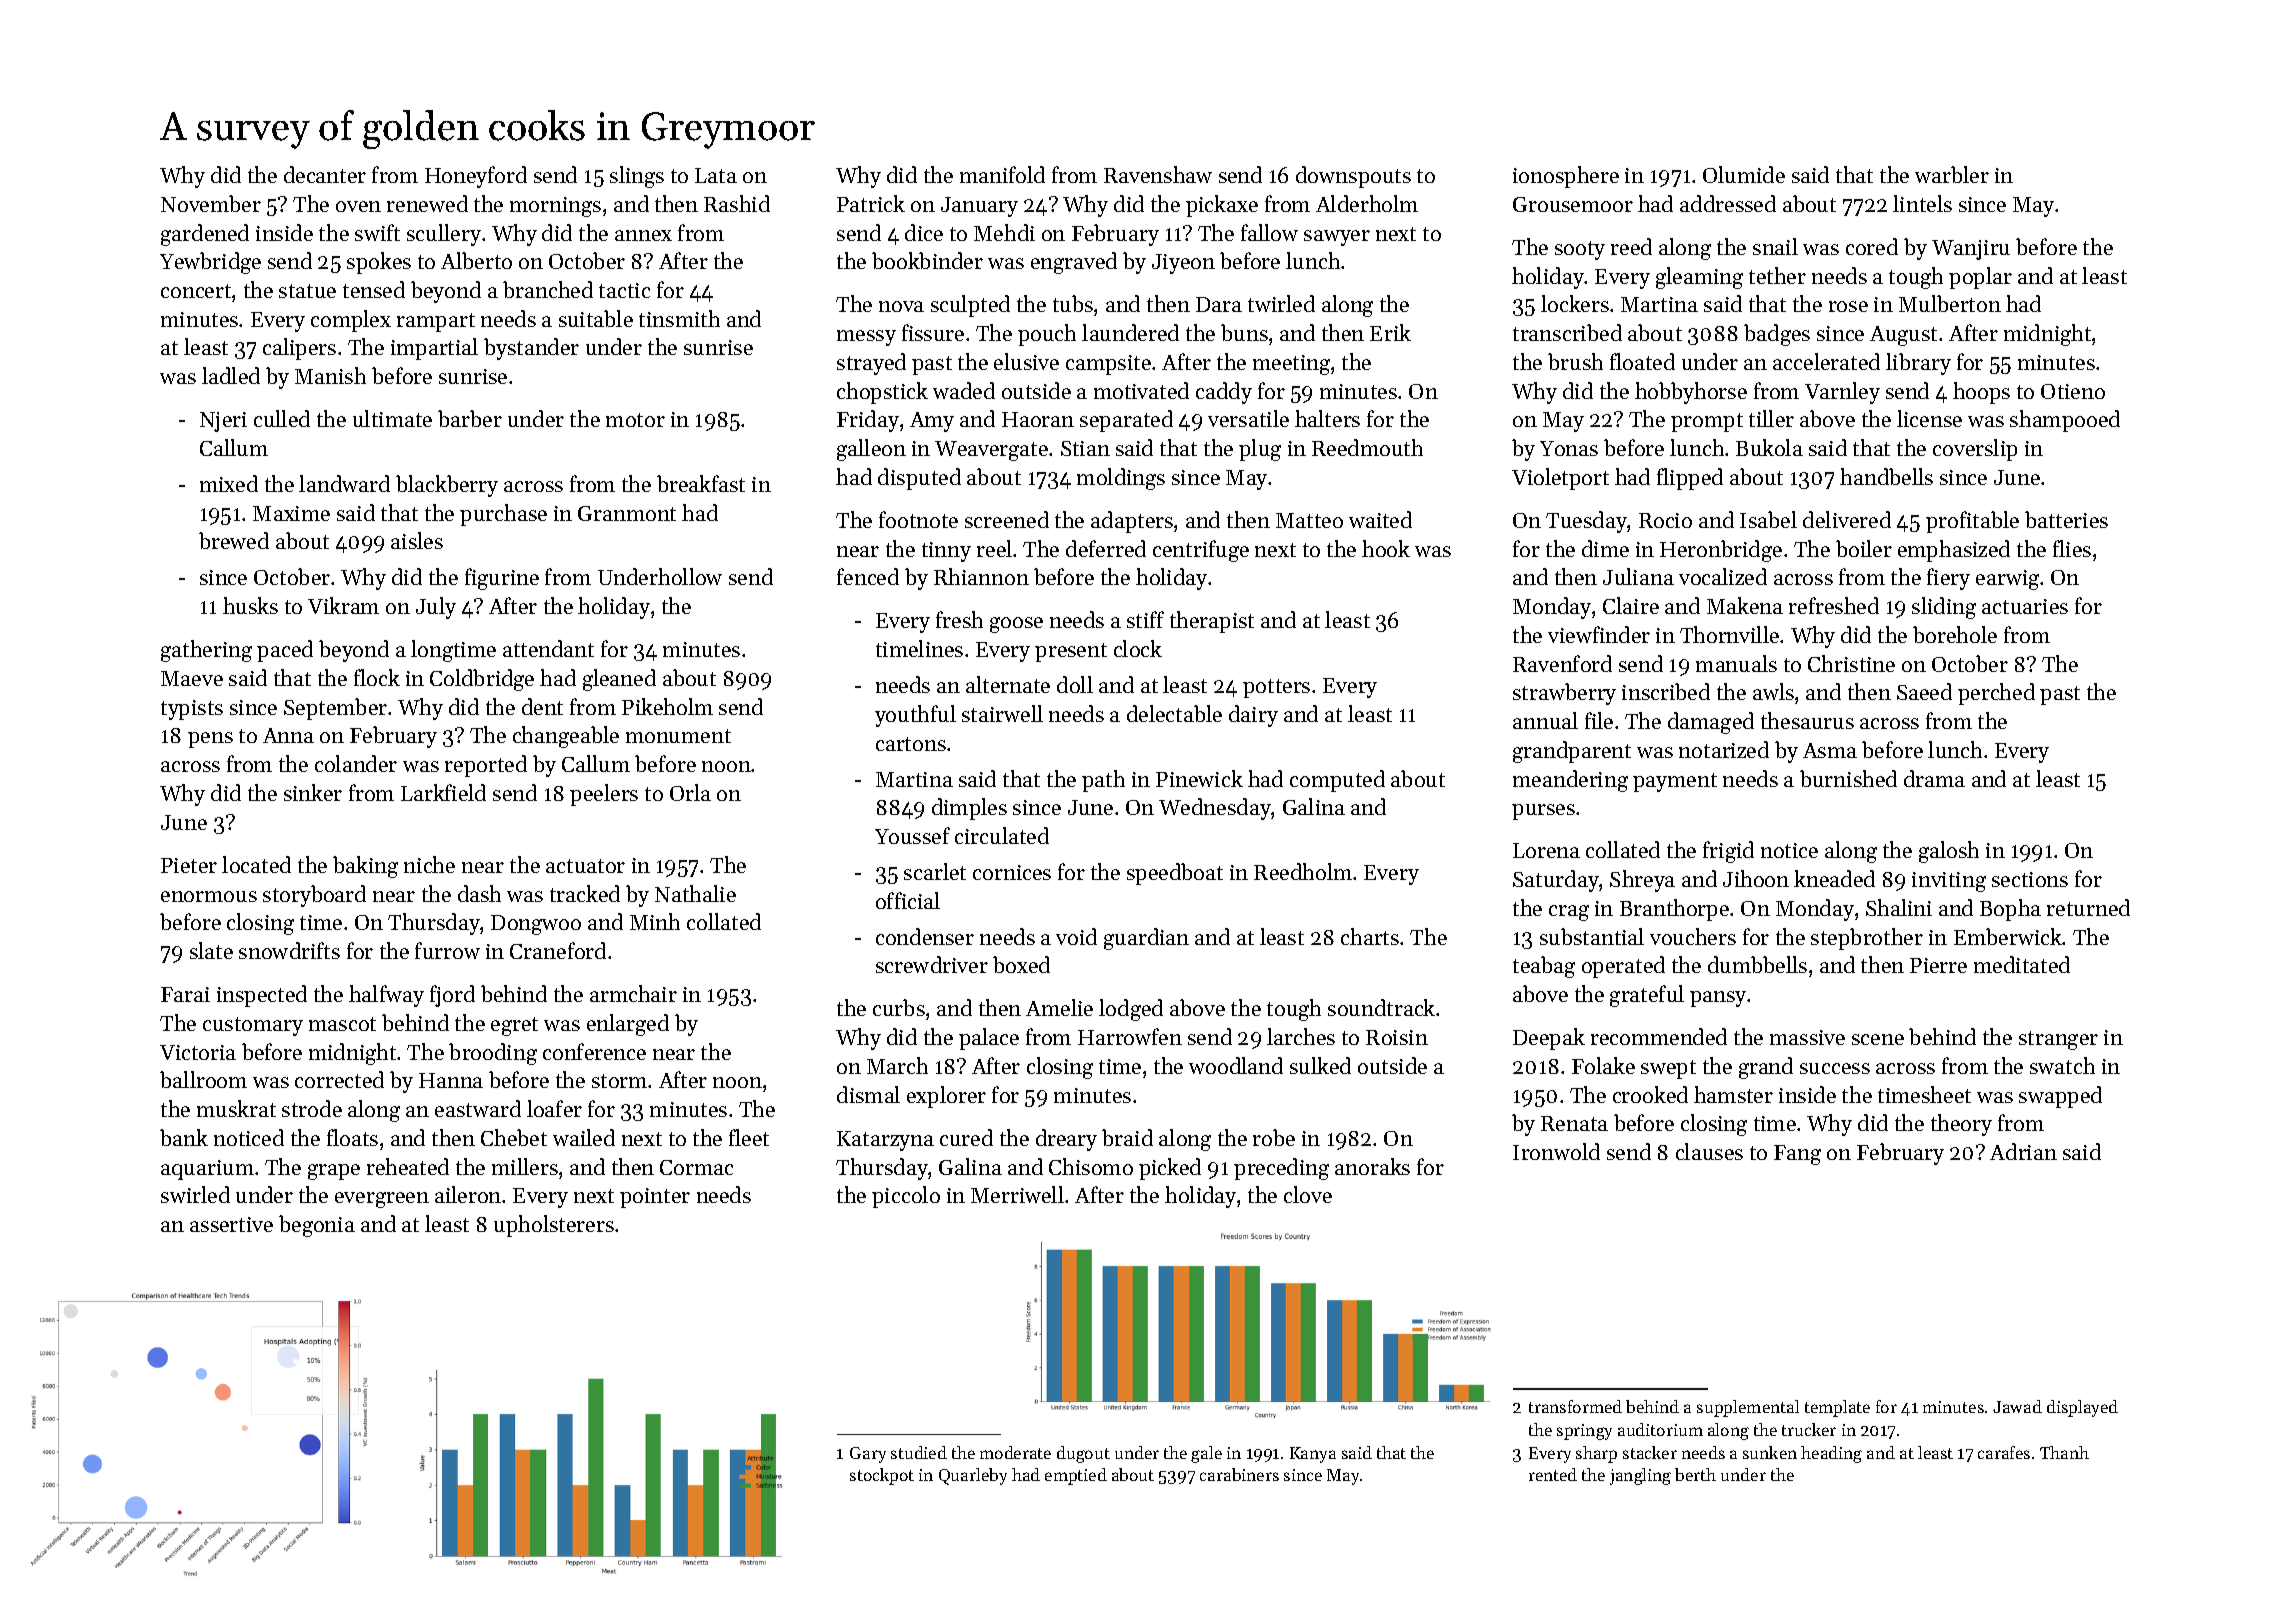 The height and width of the screenshot is (1620, 2292). Describe the element at coordinates (1848, 306) in the screenshot. I see `rose` at that location.
